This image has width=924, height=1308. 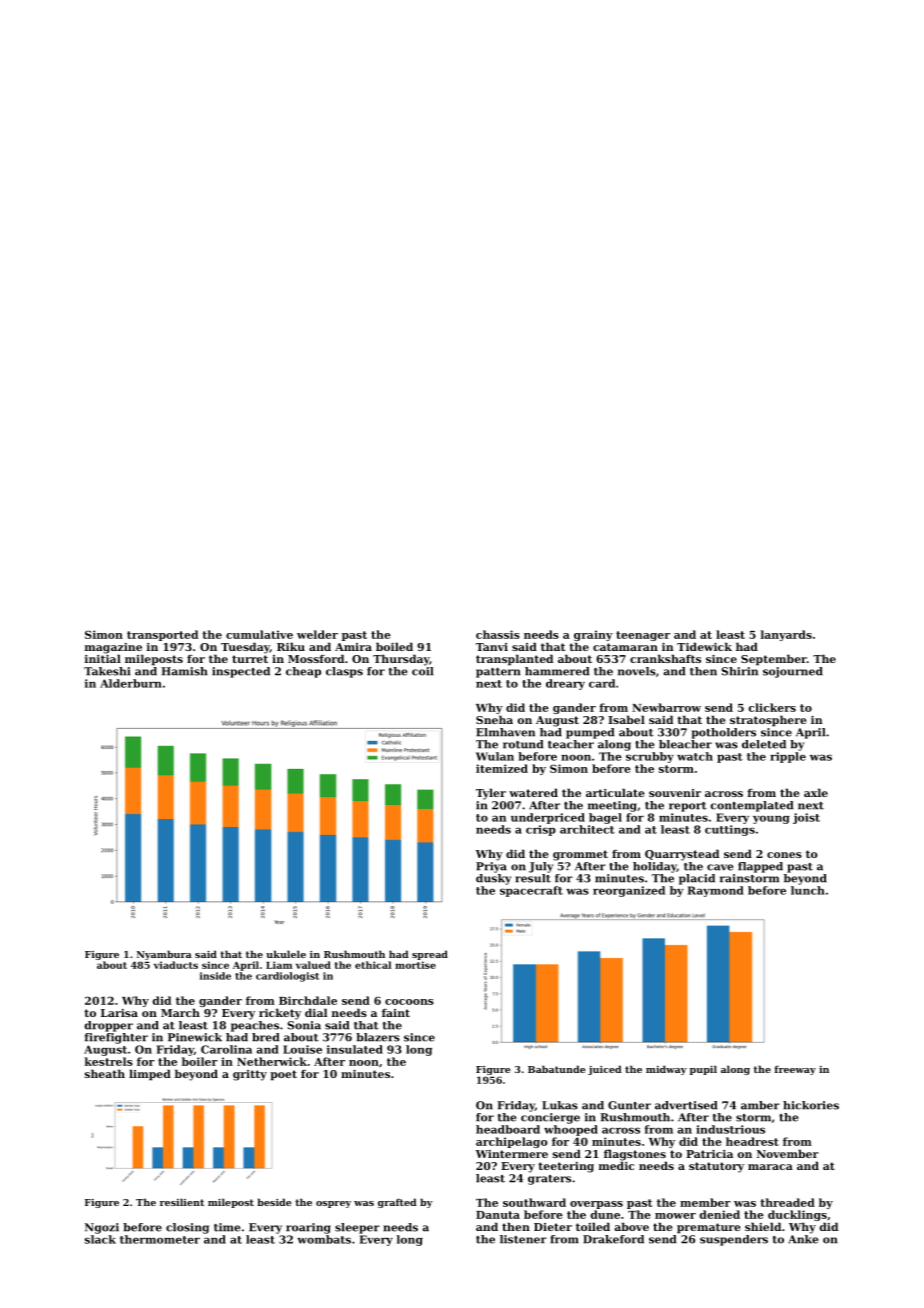 What do you see at coordinates (498, 634) in the image?
I see `chassis` at bounding box center [498, 634].
